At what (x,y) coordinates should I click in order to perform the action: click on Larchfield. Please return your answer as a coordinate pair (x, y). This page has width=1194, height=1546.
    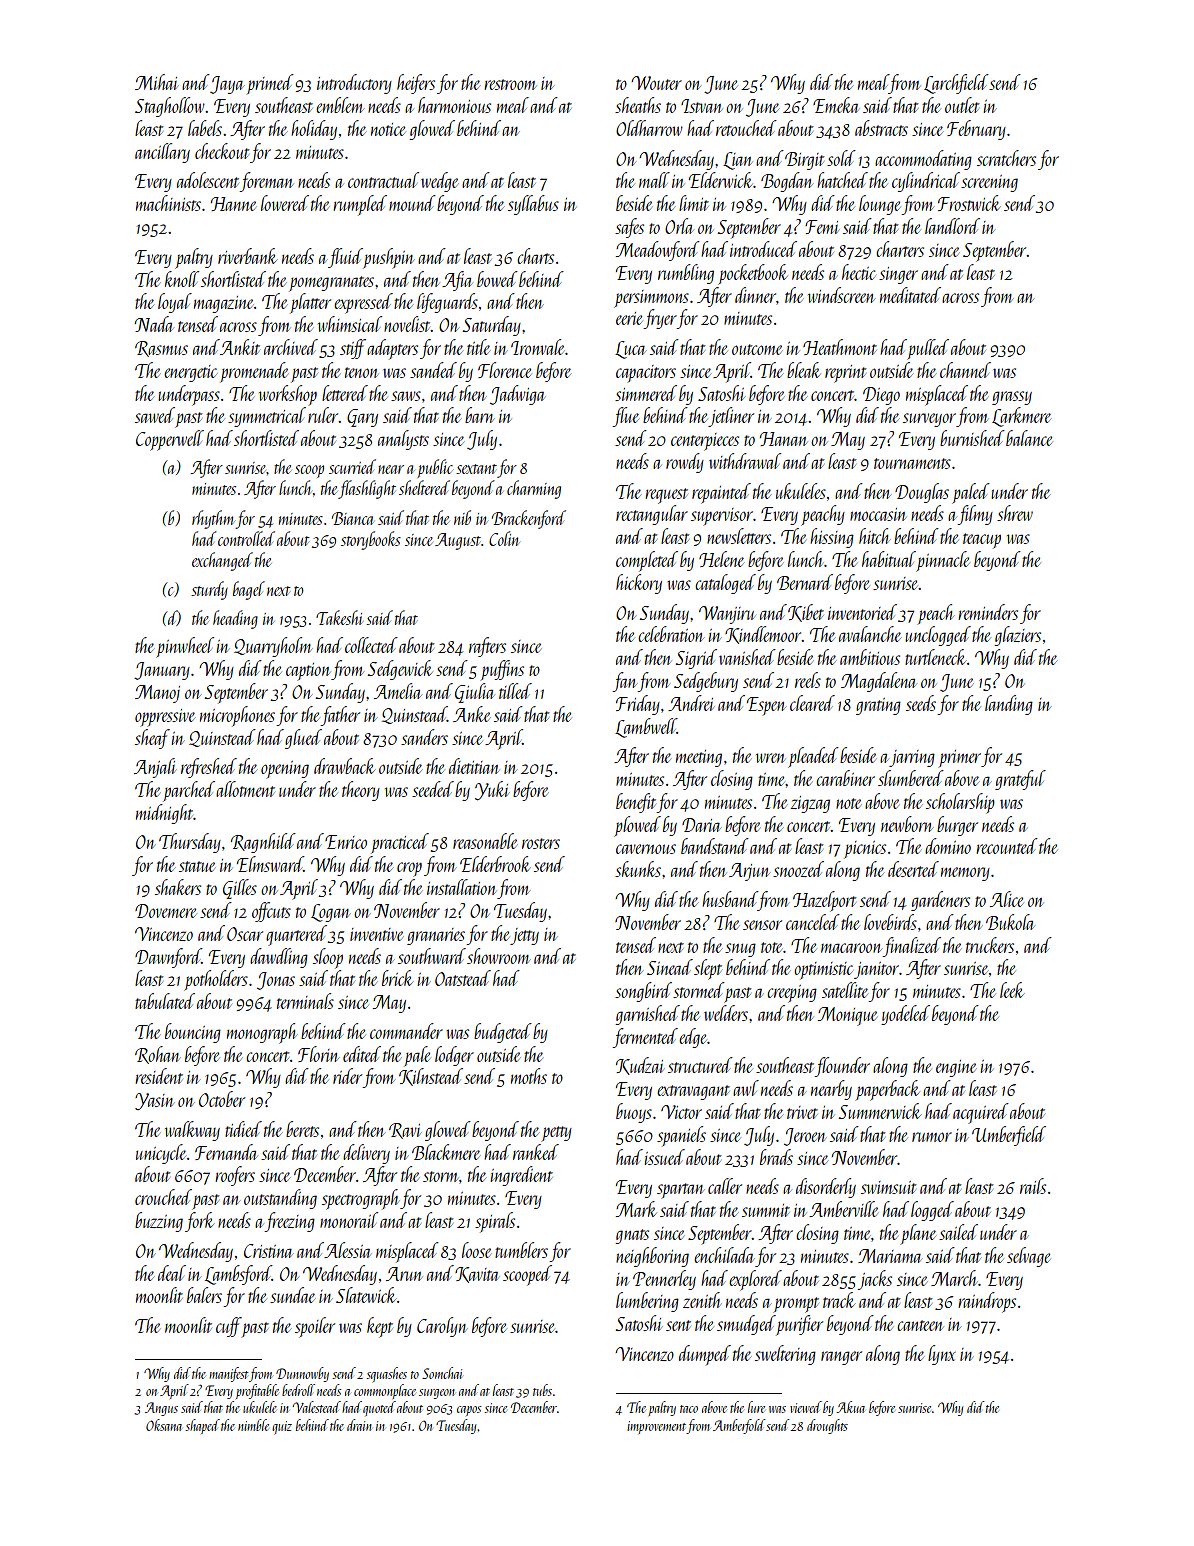
    Looking at the image, I should click on (956, 84).
